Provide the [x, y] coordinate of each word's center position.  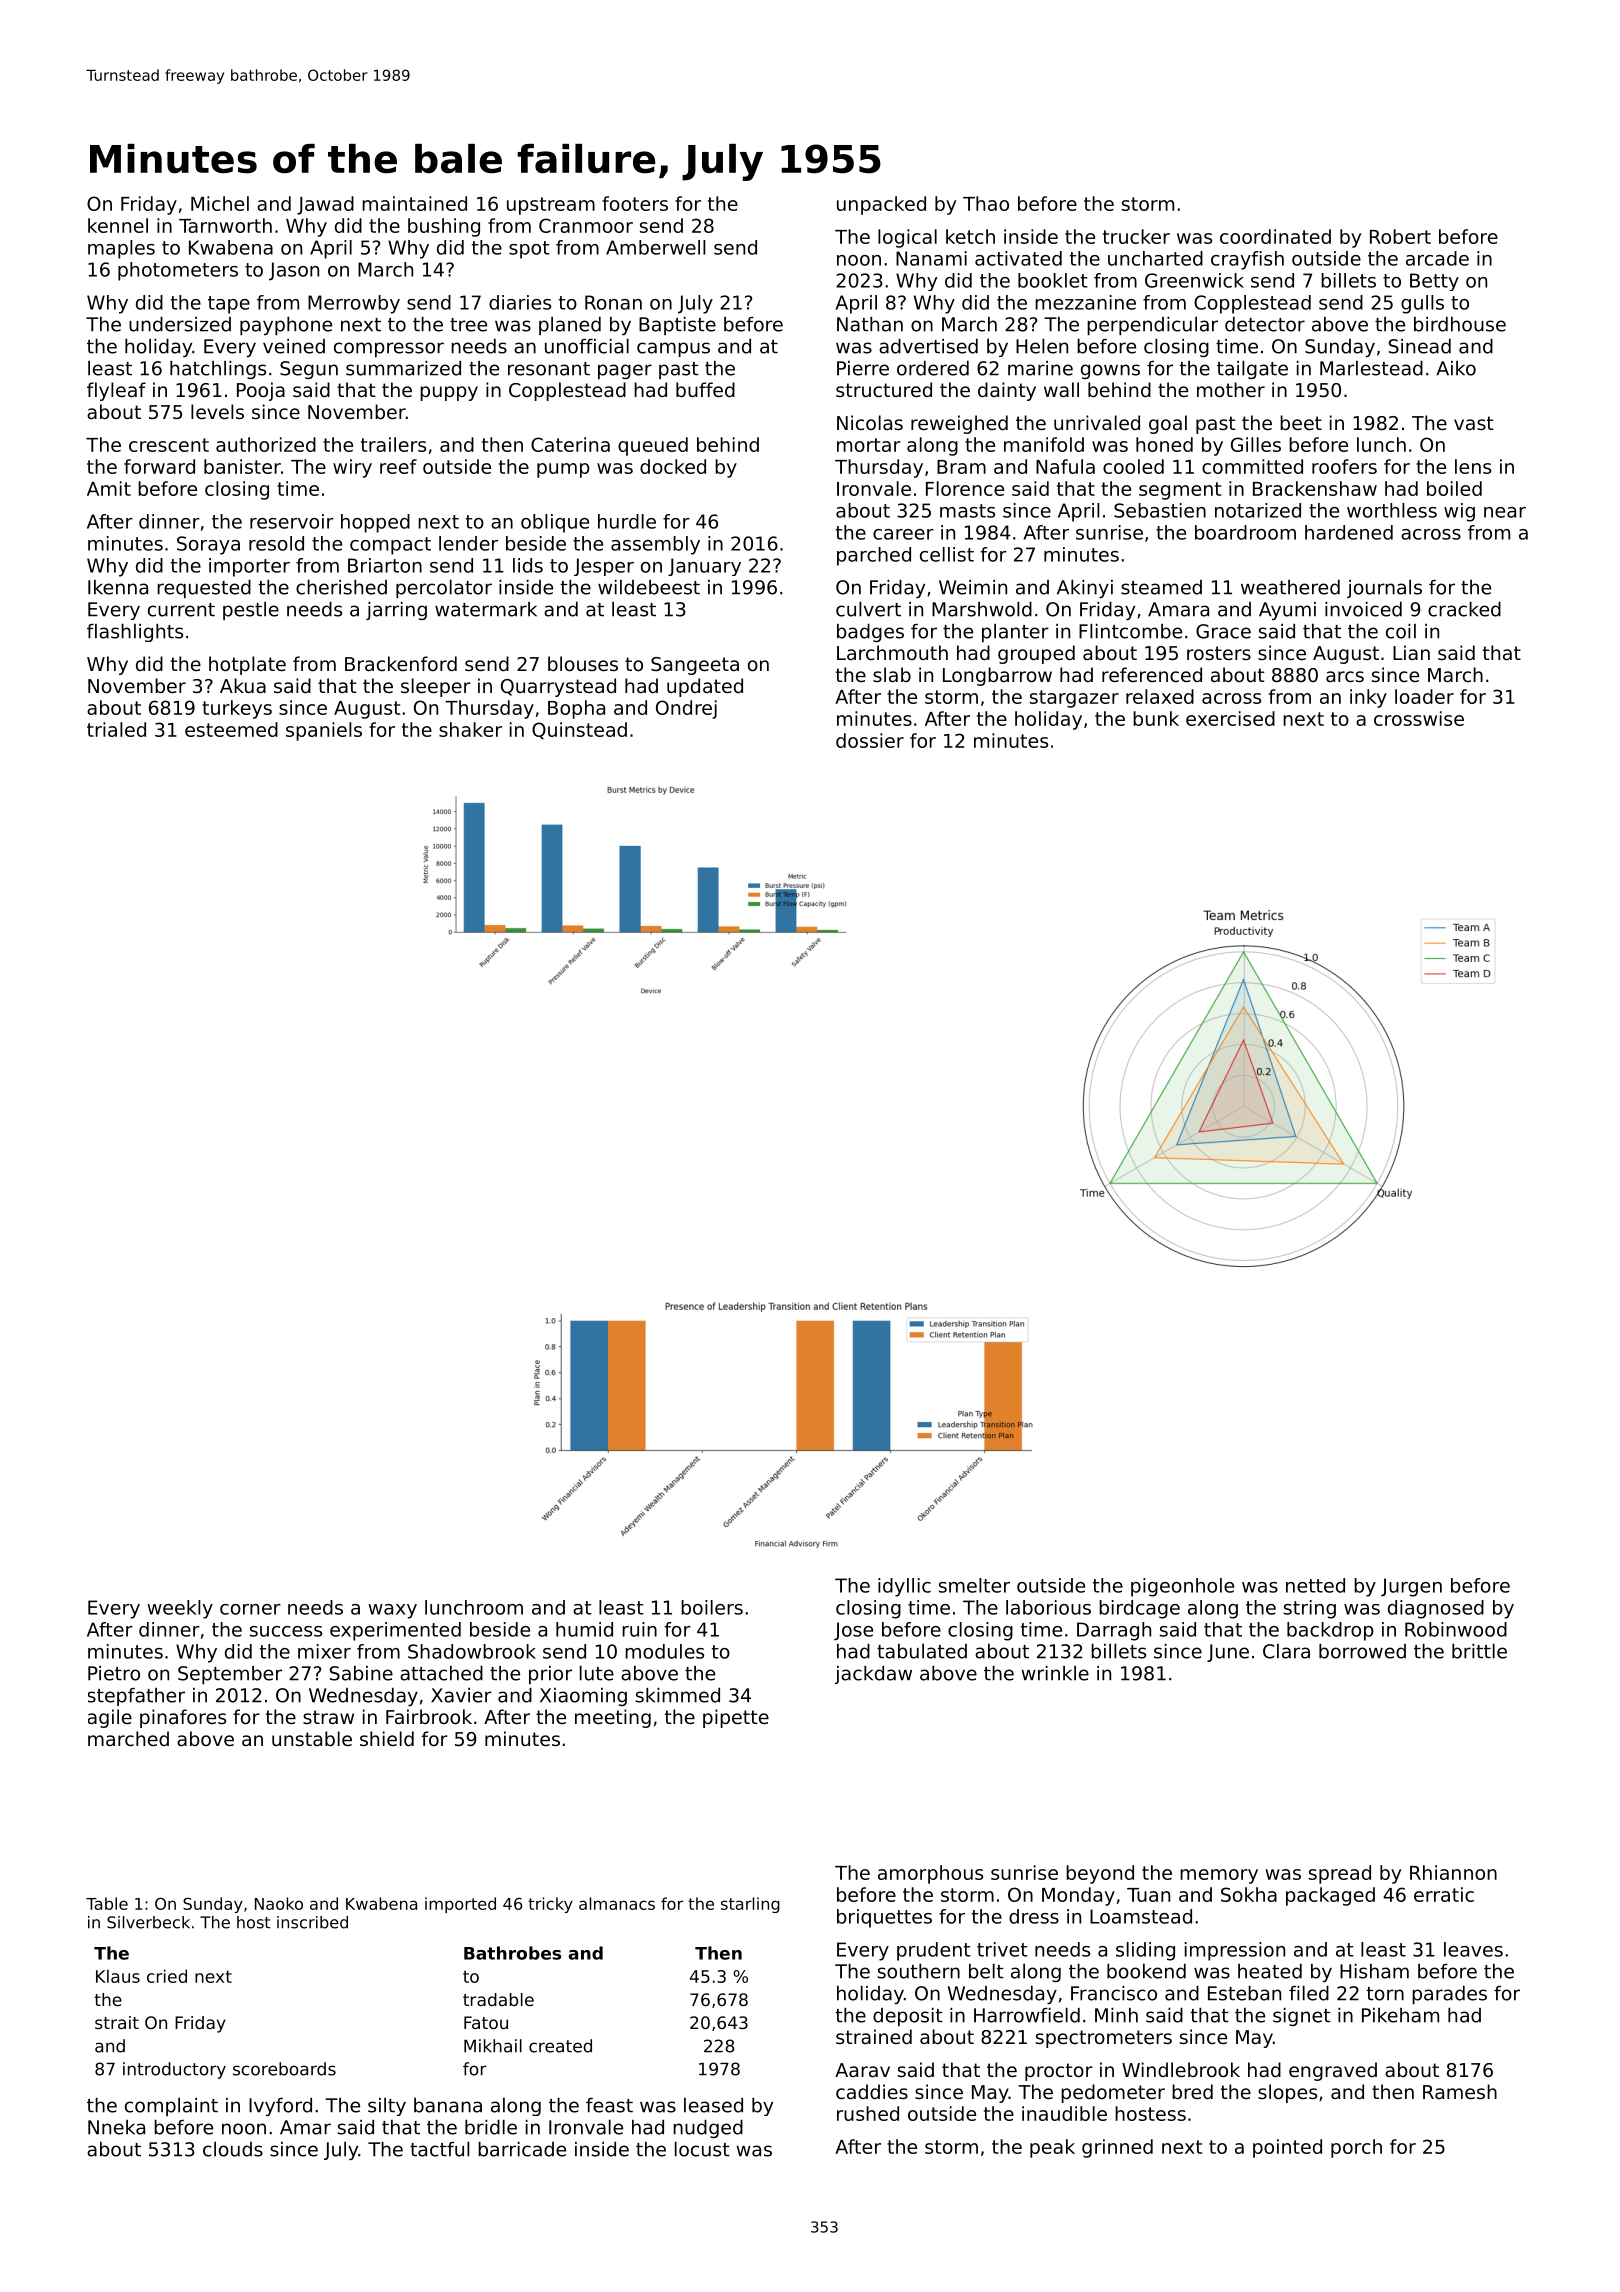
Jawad [325, 205]
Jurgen [1411, 1587]
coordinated [1275, 236]
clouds [233, 2149]
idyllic [904, 1587]
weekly [180, 1609]
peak [1052, 2148]
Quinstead [579, 730]
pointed [1287, 2148]
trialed [116, 729]
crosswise [1419, 718]
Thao [986, 203]
